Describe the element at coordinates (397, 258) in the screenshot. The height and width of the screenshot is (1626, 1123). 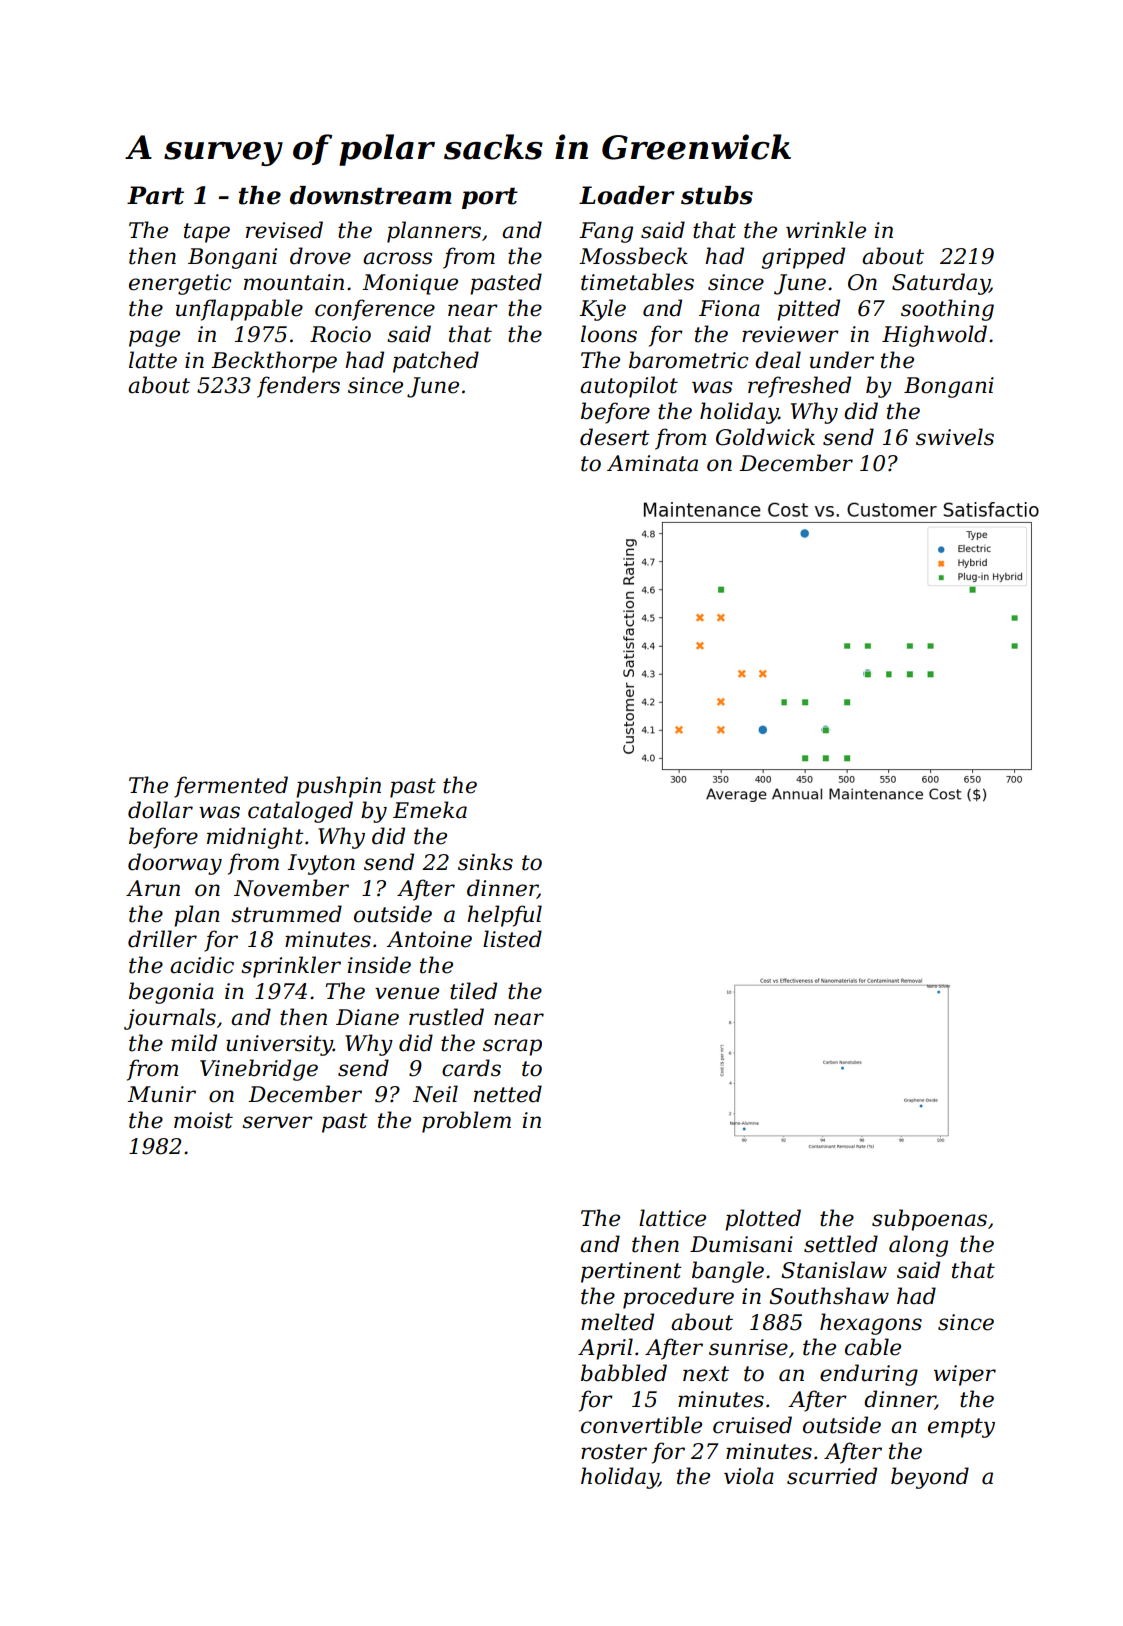
I see `across` at that location.
